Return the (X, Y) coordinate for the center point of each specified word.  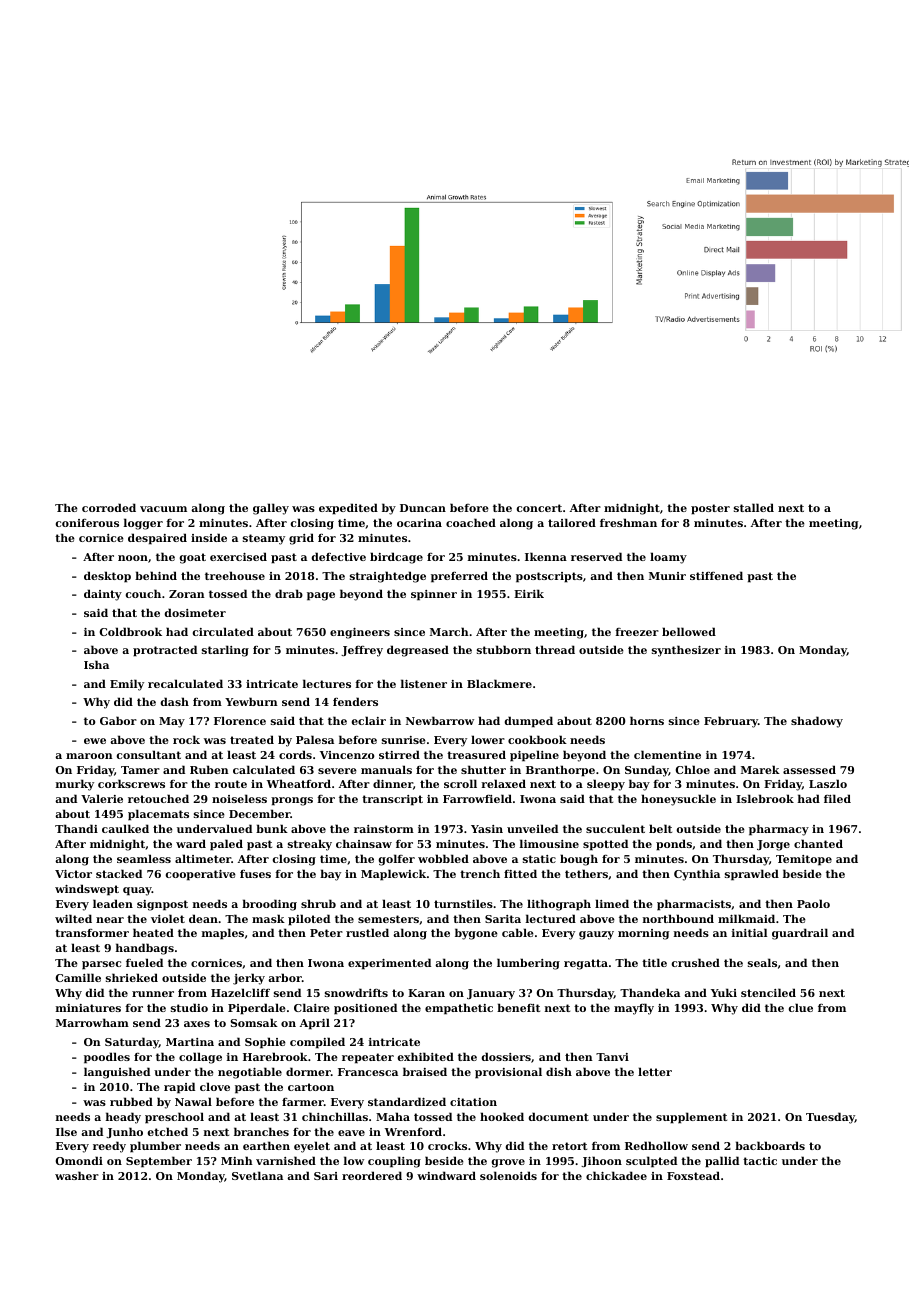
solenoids (508, 1175)
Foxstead (693, 1175)
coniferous (87, 523)
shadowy (817, 722)
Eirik (529, 593)
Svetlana (257, 1175)
